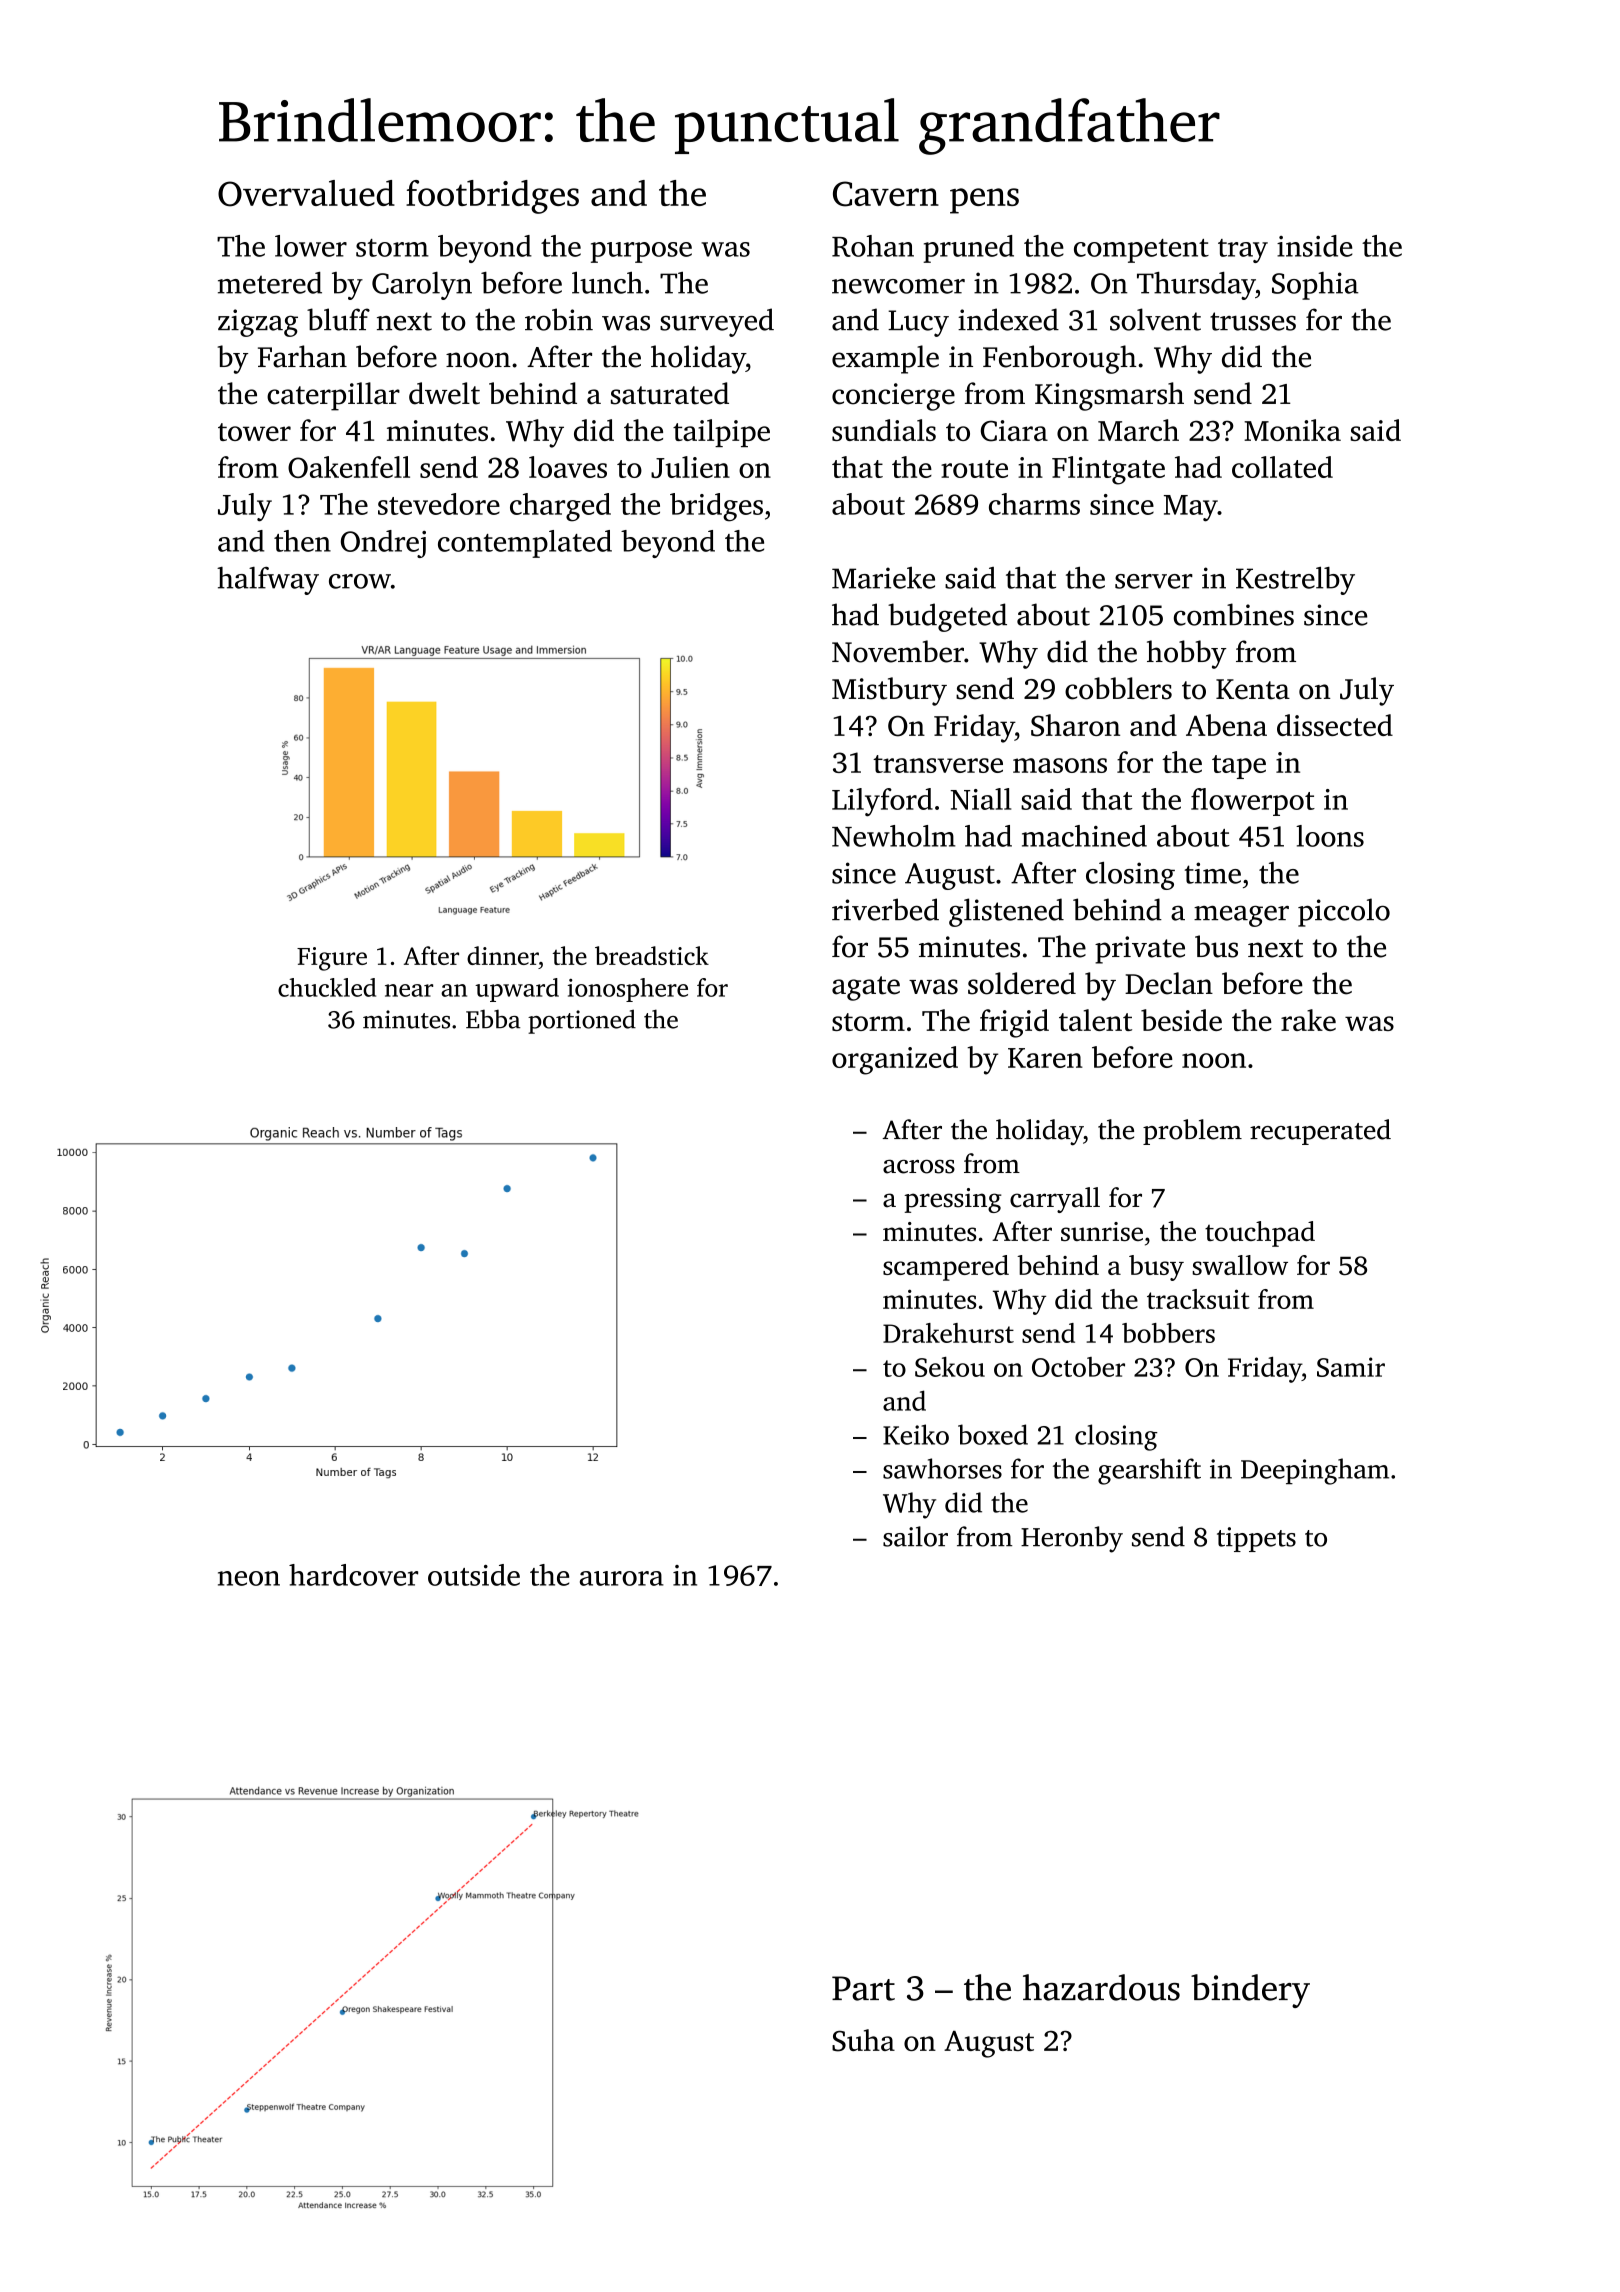  Describe the element at coordinates (883, 578) in the screenshot. I see `Marieke` at that location.
